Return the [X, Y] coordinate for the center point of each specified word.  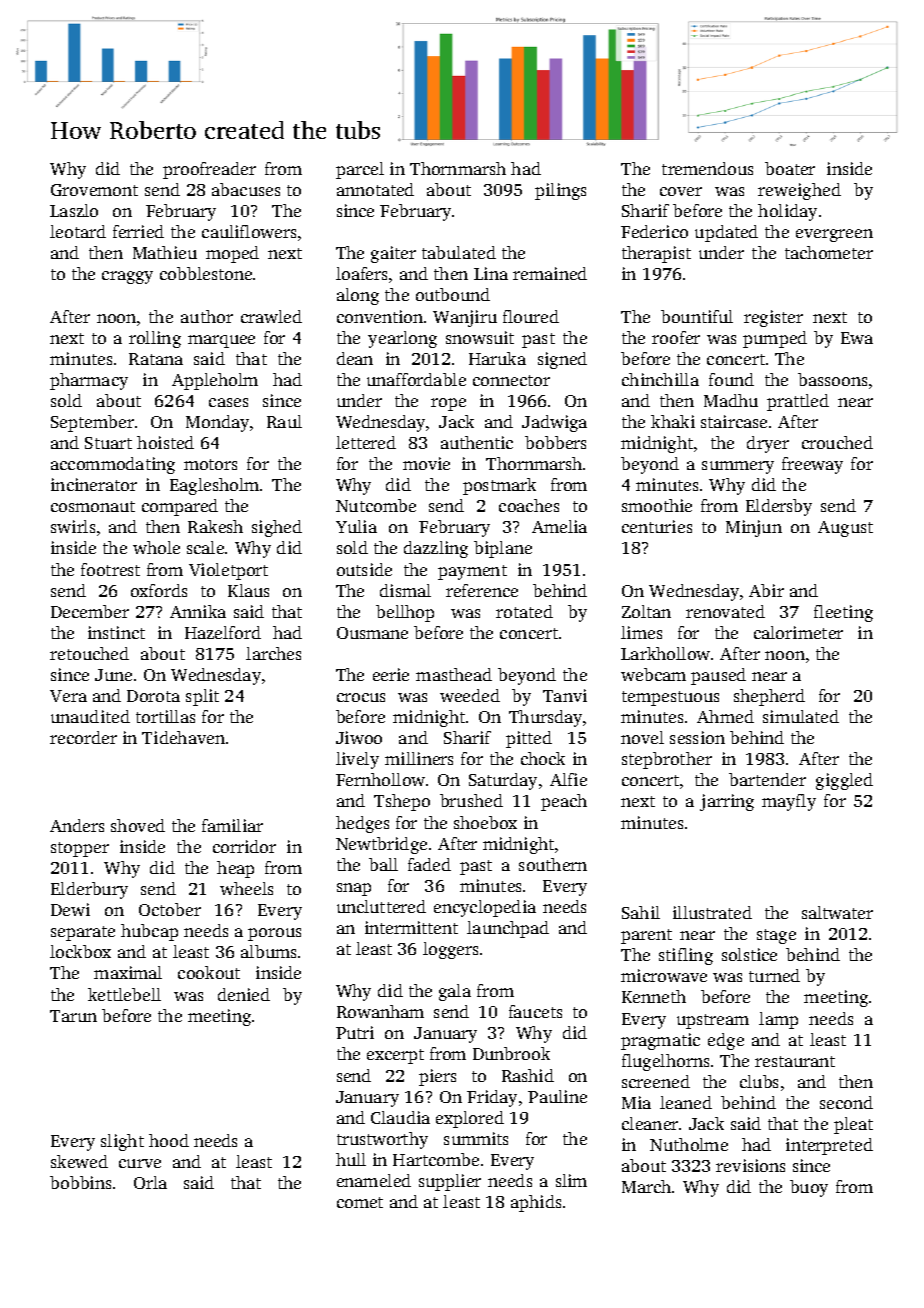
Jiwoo [359, 737]
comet [360, 1202]
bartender [767, 779]
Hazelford [223, 632]
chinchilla [660, 379]
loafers [361, 273]
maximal [128, 972]
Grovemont [94, 190]
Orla [150, 1182]
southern [553, 864]
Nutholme [689, 1144]
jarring [727, 802]
